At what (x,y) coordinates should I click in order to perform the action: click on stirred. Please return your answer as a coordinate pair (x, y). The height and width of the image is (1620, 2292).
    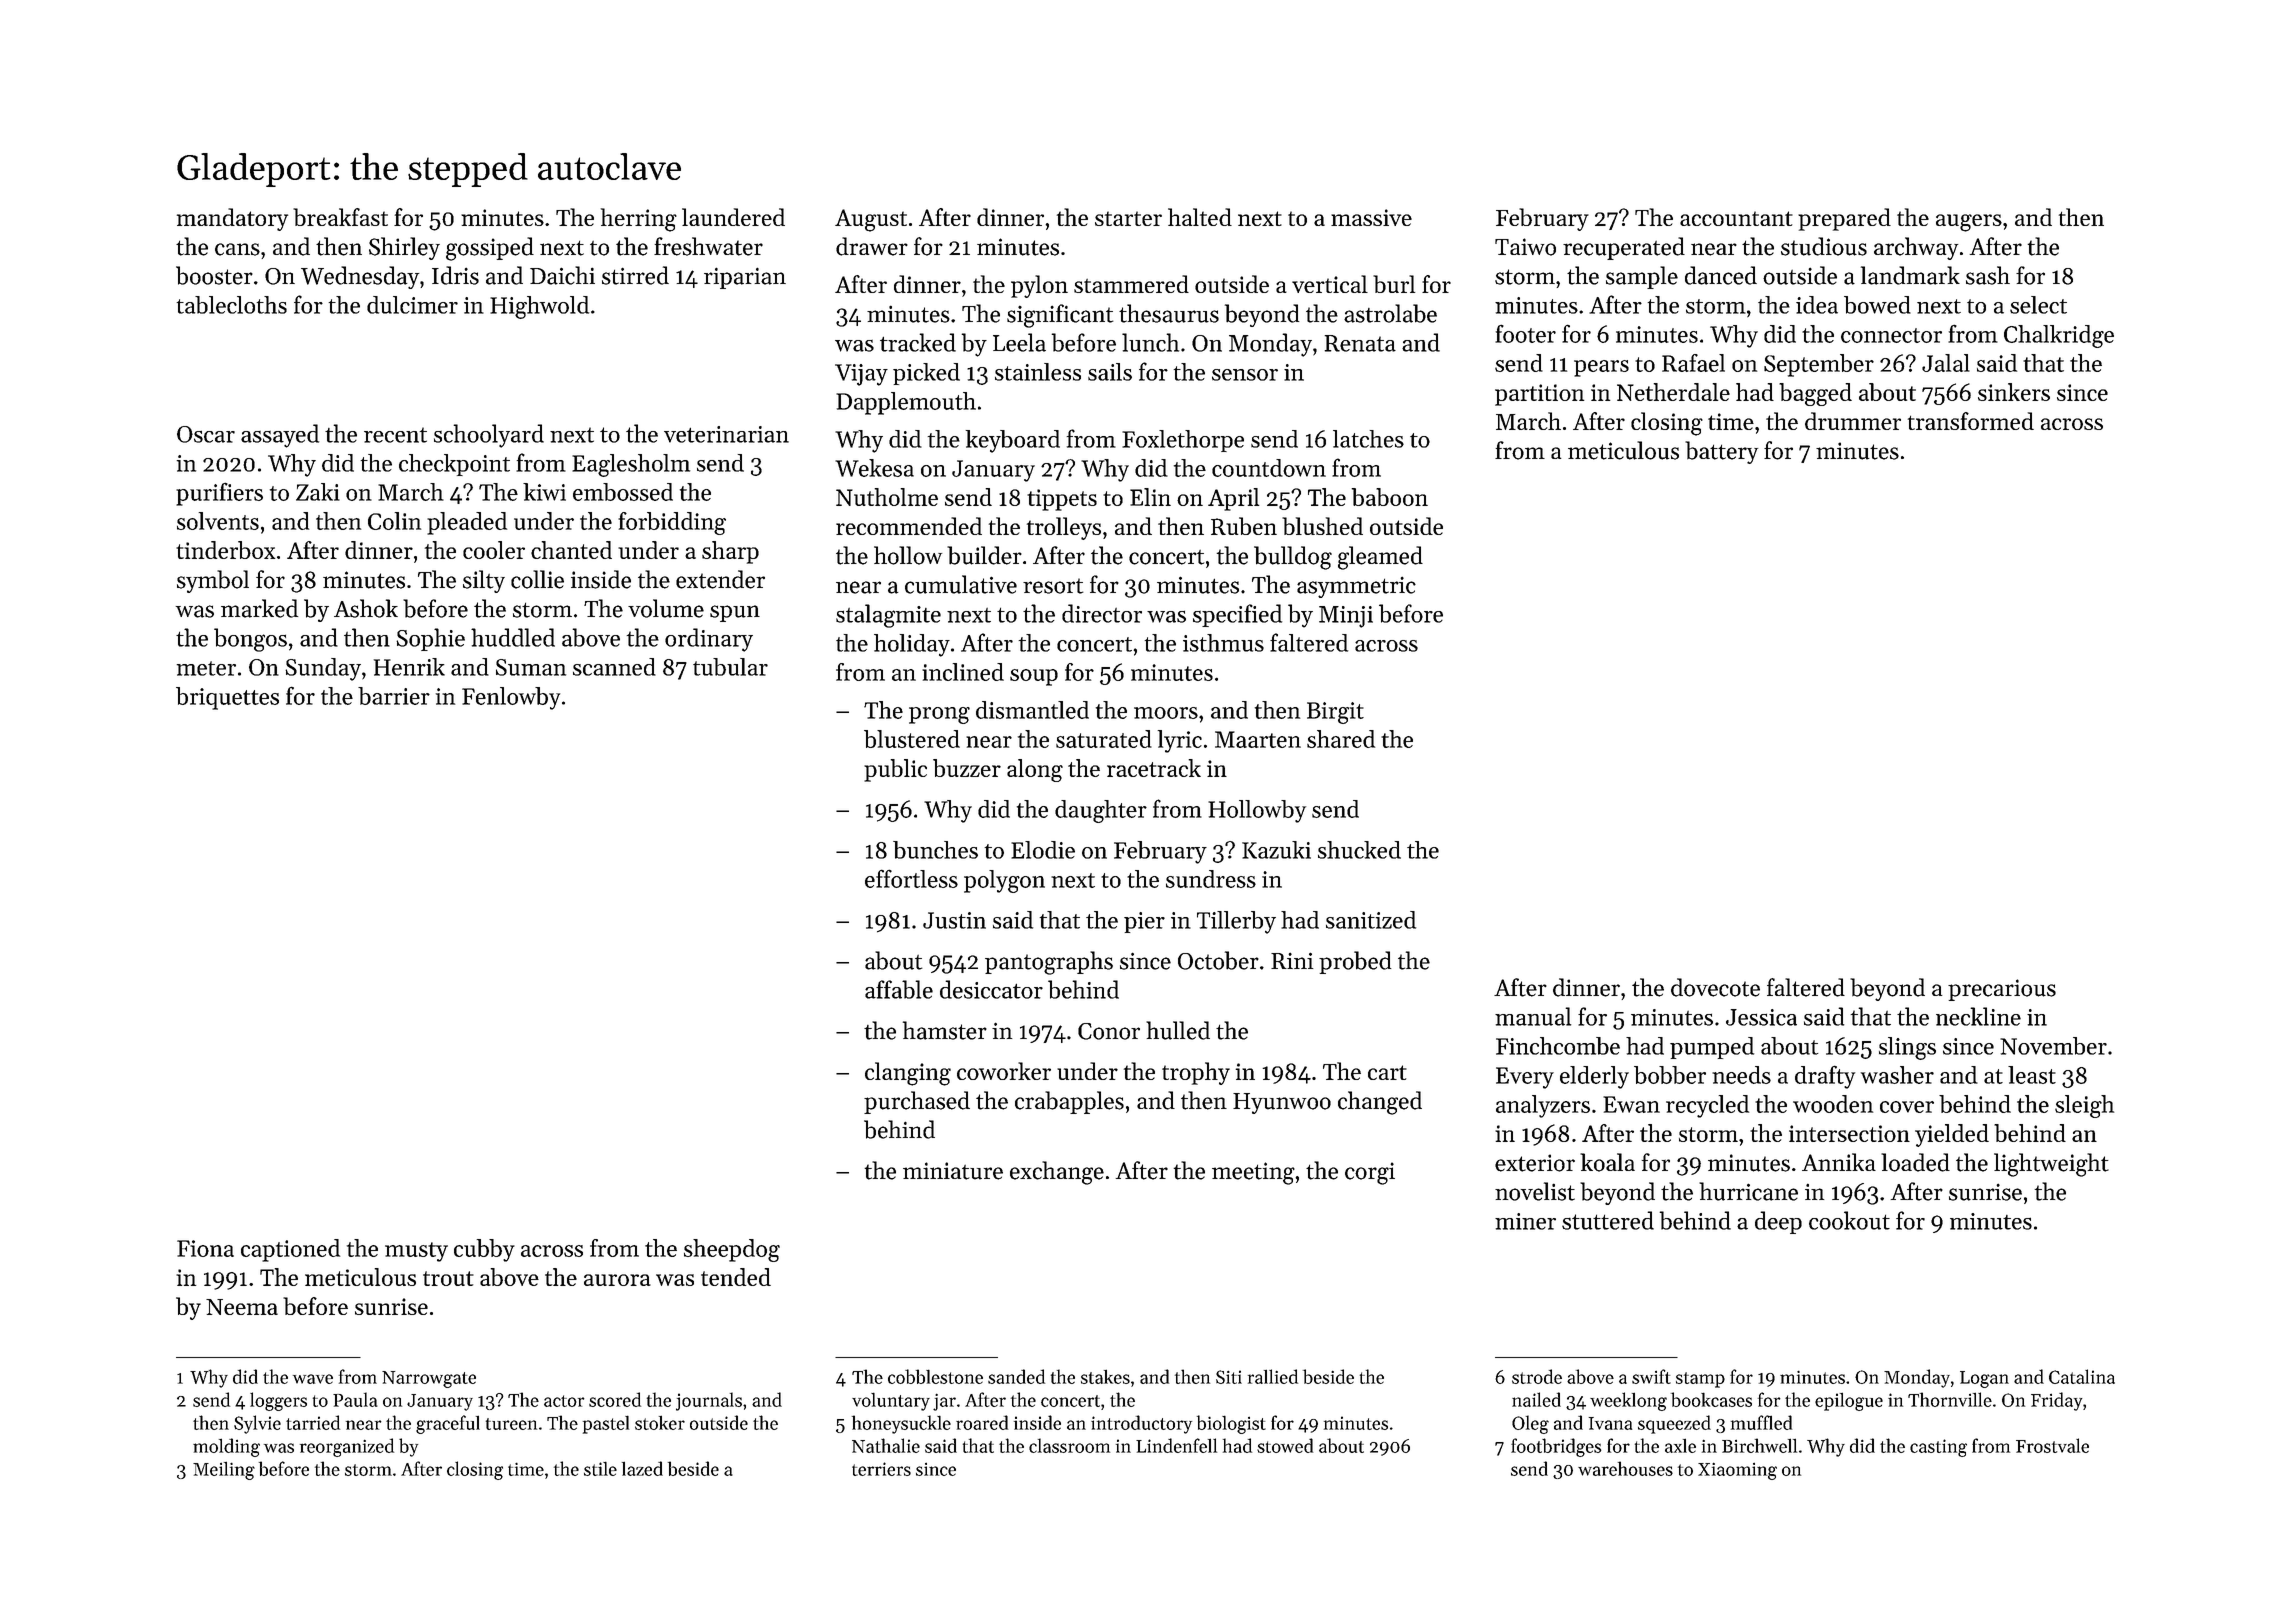
    Looking at the image, I should click on (635, 275).
